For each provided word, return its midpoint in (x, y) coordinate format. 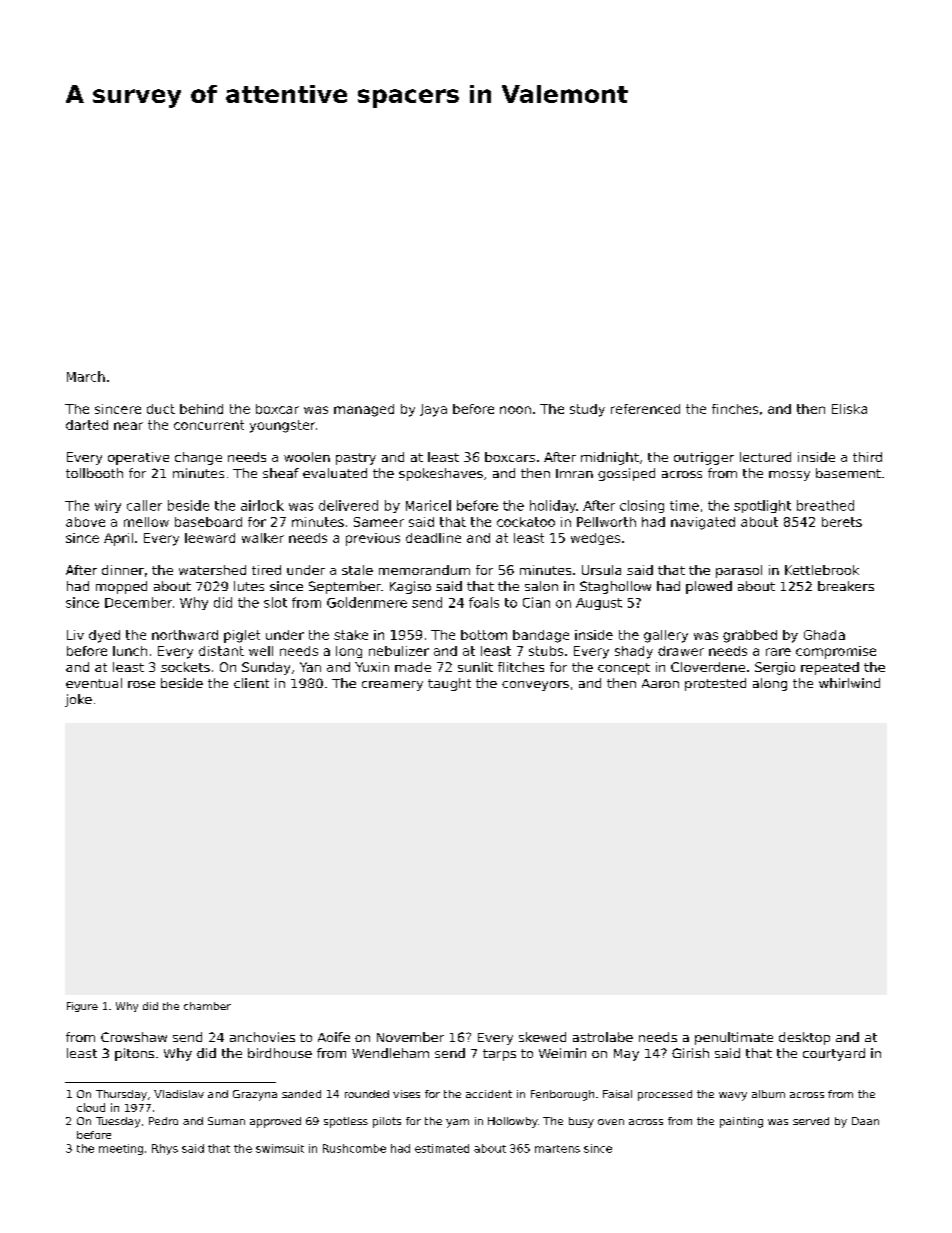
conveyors (535, 686)
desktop (804, 1038)
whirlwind (849, 683)
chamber (207, 1006)
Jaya (433, 410)
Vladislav (179, 1094)
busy (581, 1122)
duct (161, 409)
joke (78, 700)
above (85, 522)
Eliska (849, 409)
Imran (574, 473)
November (410, 1037)
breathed (825, 505)
